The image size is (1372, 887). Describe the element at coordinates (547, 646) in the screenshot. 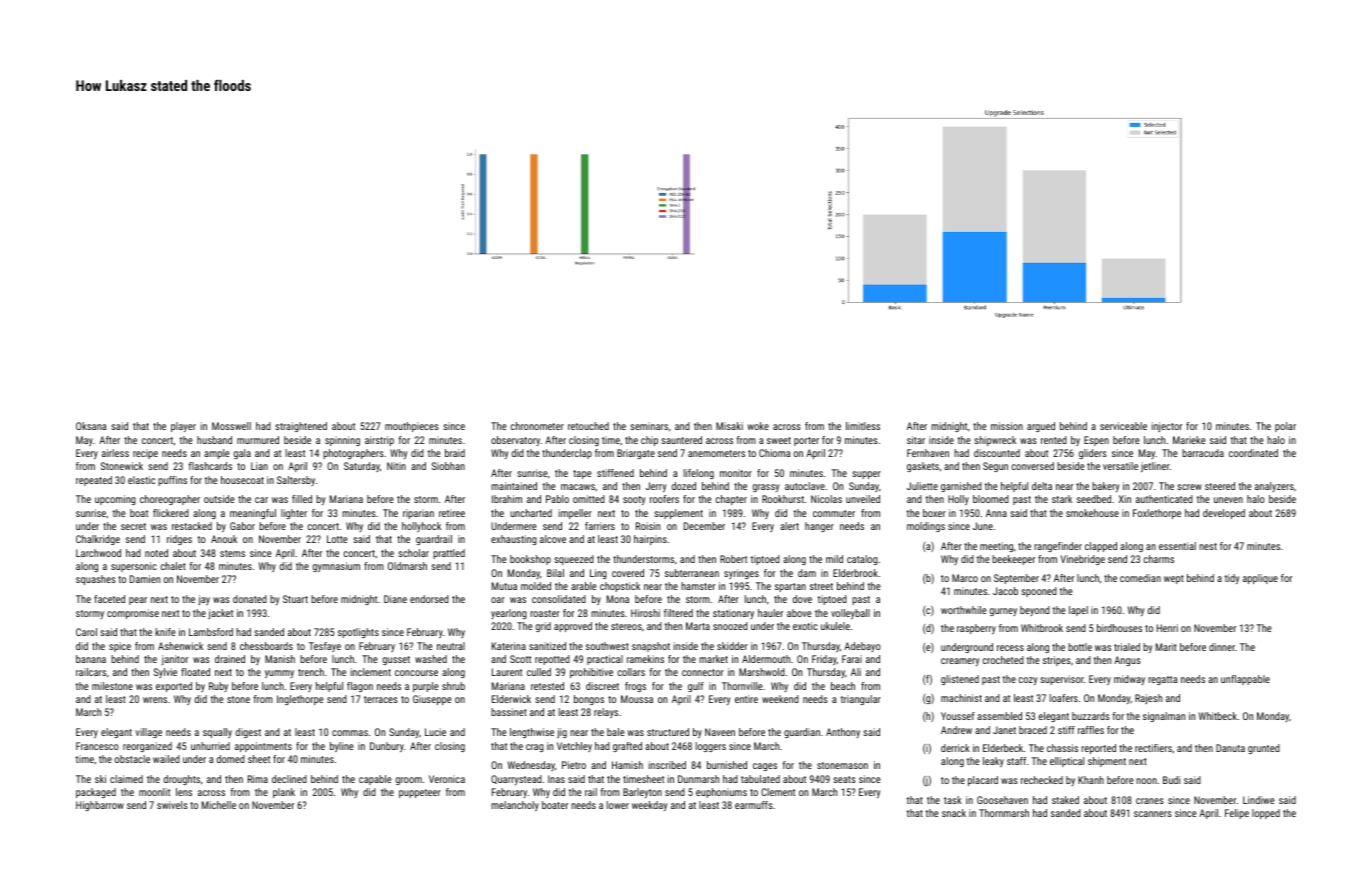

I see `sanitized` at that location.
